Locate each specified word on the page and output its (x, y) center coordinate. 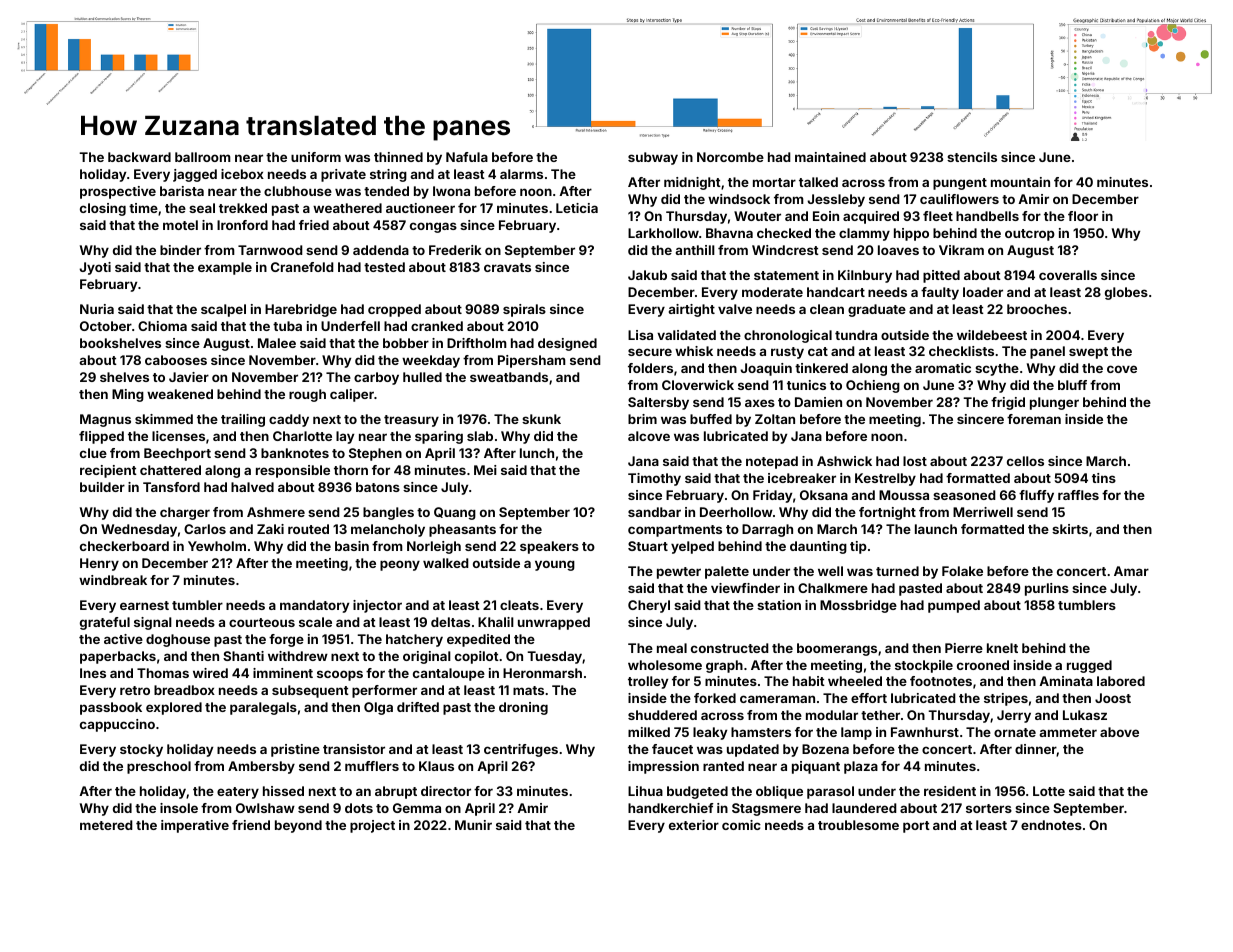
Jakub (647, 275)
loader (983, 292)
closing (103, 209)
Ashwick (844, 461)
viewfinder (745, 588)
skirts (1070, 529)
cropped (394, 310)
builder (102, 487)
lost (915, 461)
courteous (262, 622)
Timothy (654, 479)
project (372, 826)
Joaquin (766, 369)
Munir (473, 825)
